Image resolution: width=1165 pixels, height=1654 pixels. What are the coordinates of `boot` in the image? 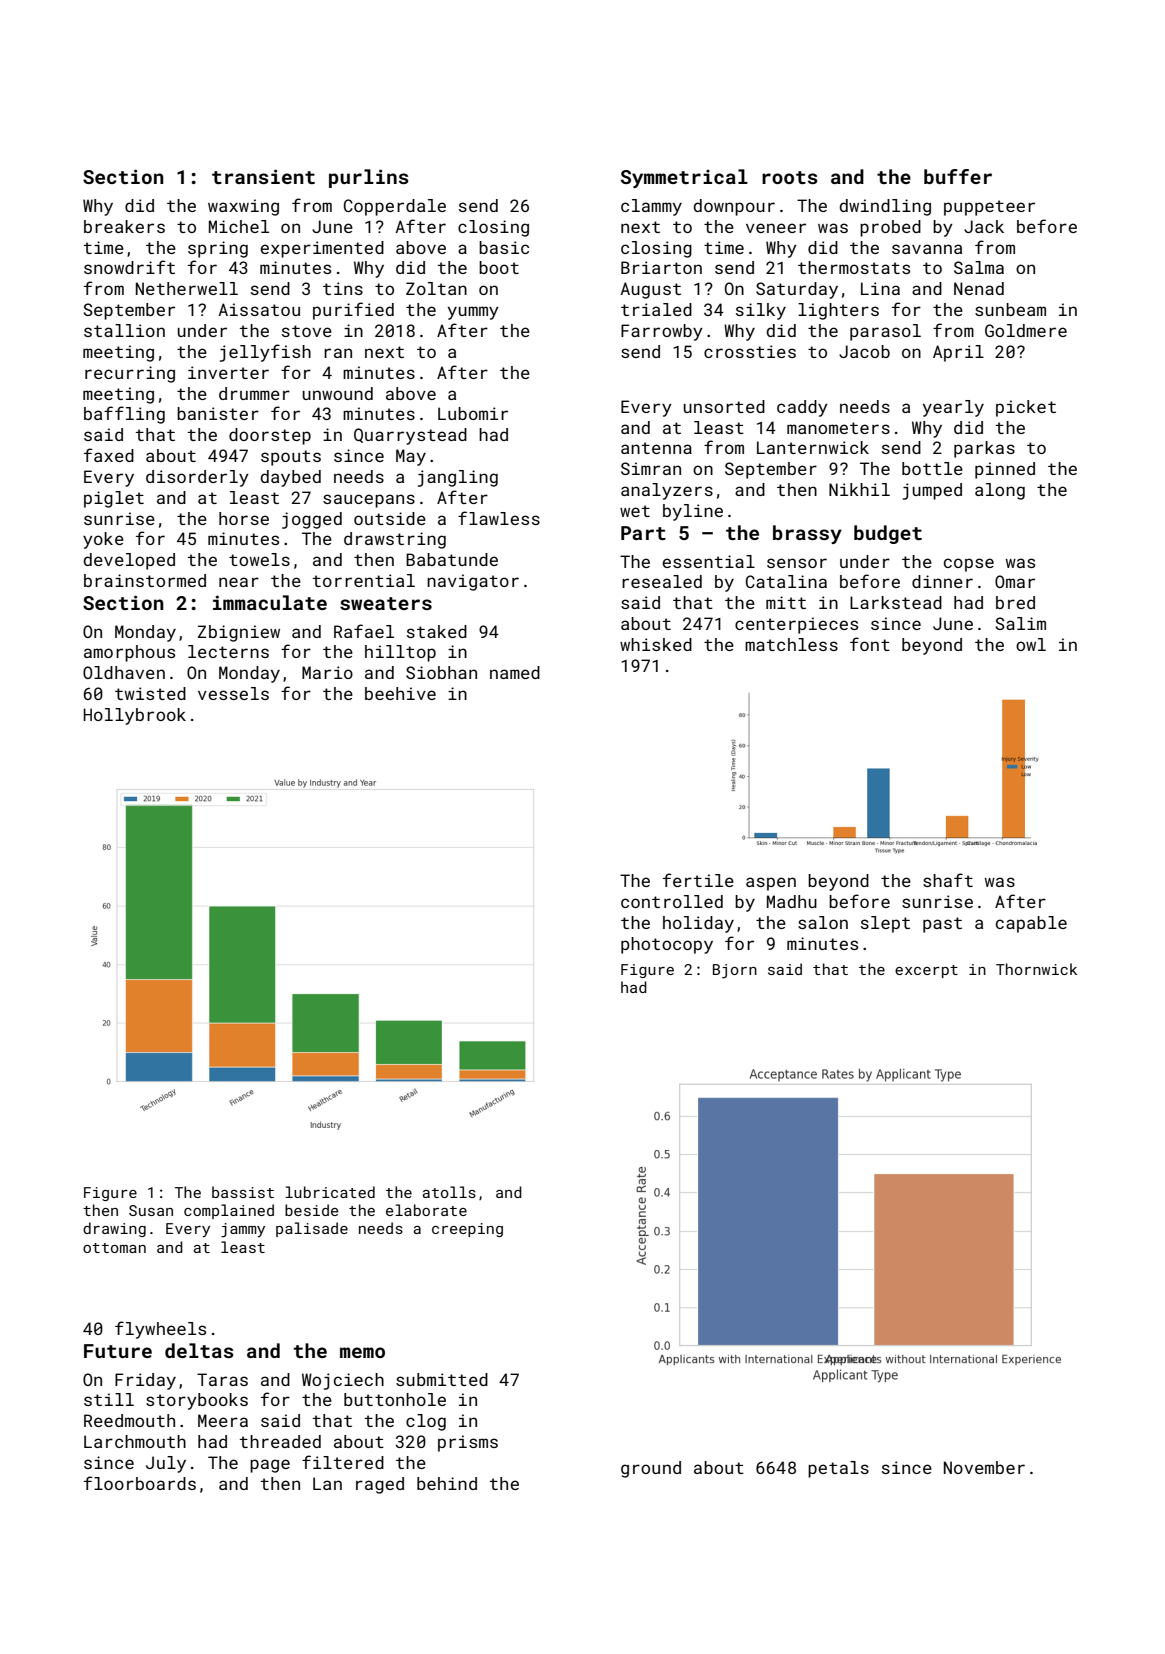 It's located at (499, 267).
